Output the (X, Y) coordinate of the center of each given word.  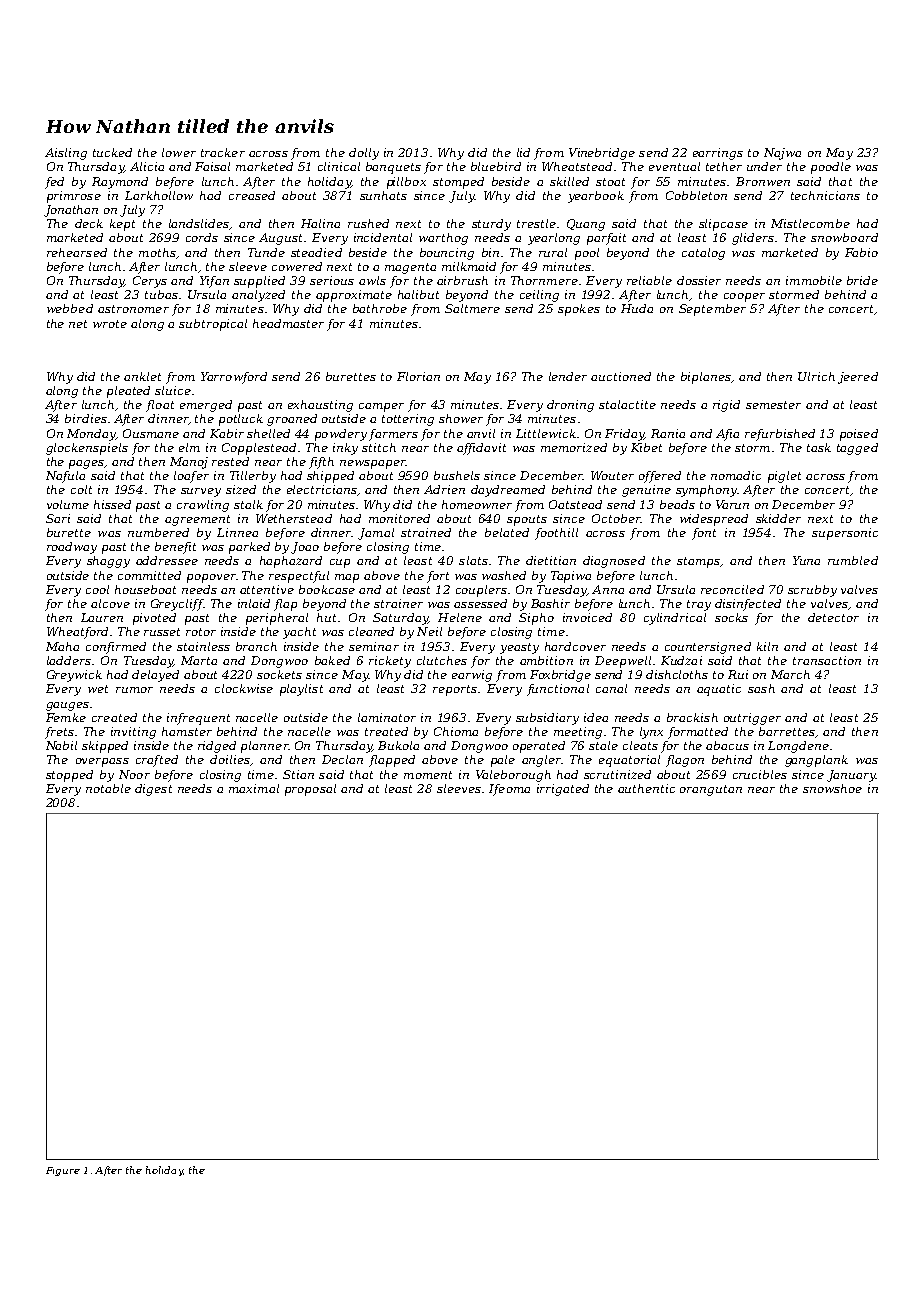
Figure (63, 1171)
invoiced (587, 617)
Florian (418, 376)
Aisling (66, 154)
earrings (718, 154)
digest (153, 790)
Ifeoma (509, 790)
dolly (364, 154)
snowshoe (832, 788)
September (712, 310)
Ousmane (151, 433)
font (704, 534)
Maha (62, 646)
